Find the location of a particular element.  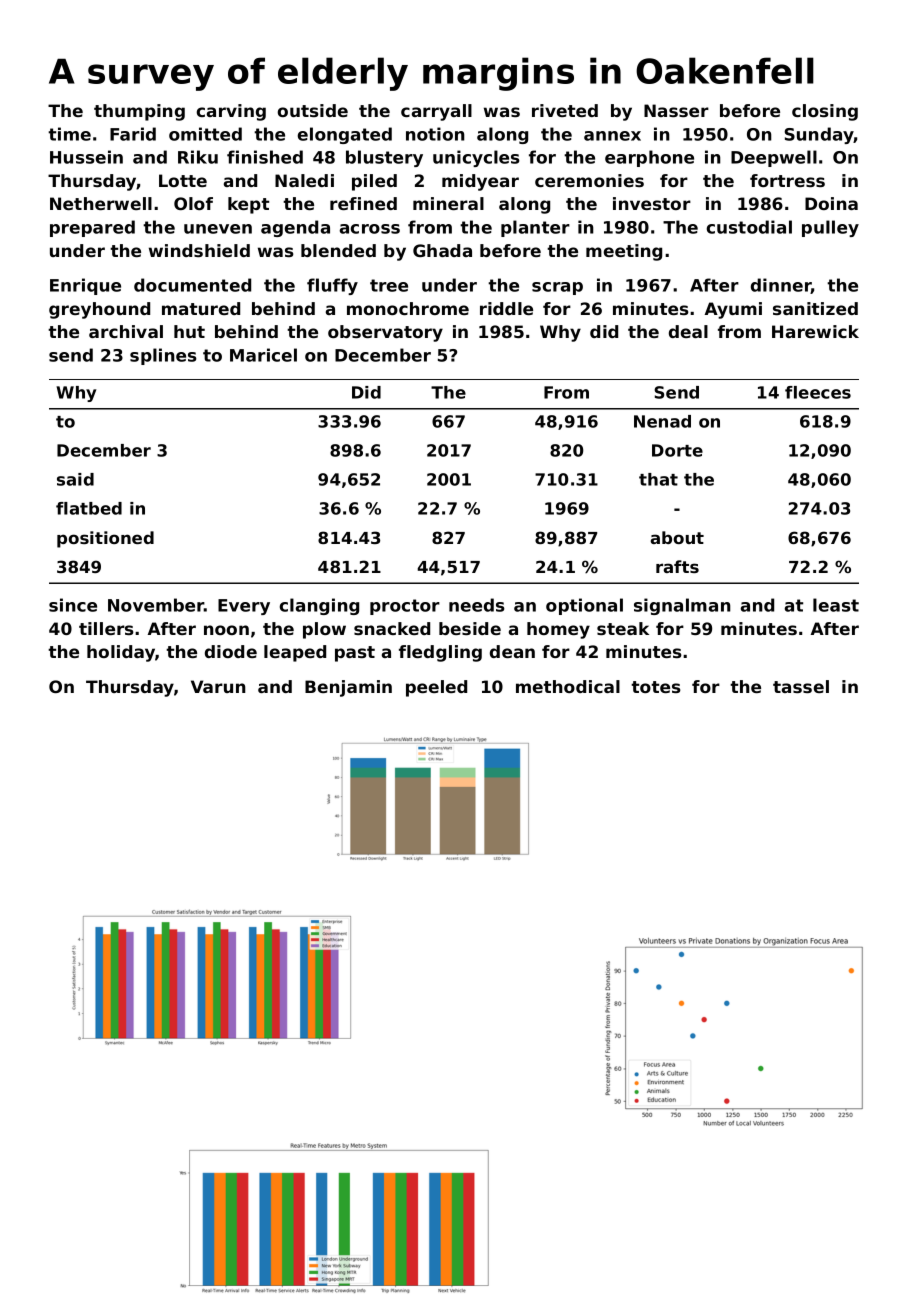

Ayumi is located at coordinates (733, 310).
